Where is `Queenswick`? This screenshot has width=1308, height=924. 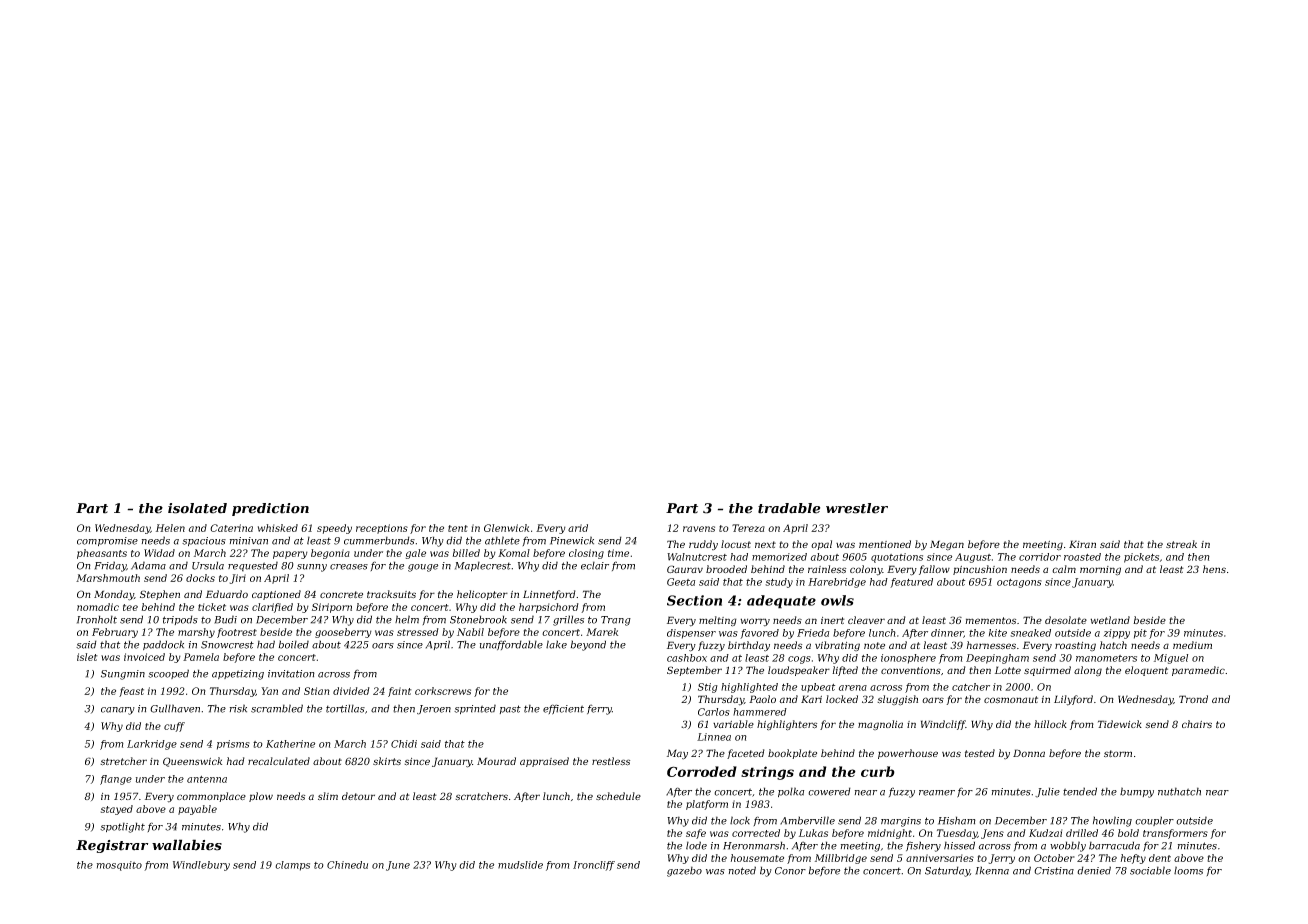 Queenswick is located at coordinates (192, 762).
